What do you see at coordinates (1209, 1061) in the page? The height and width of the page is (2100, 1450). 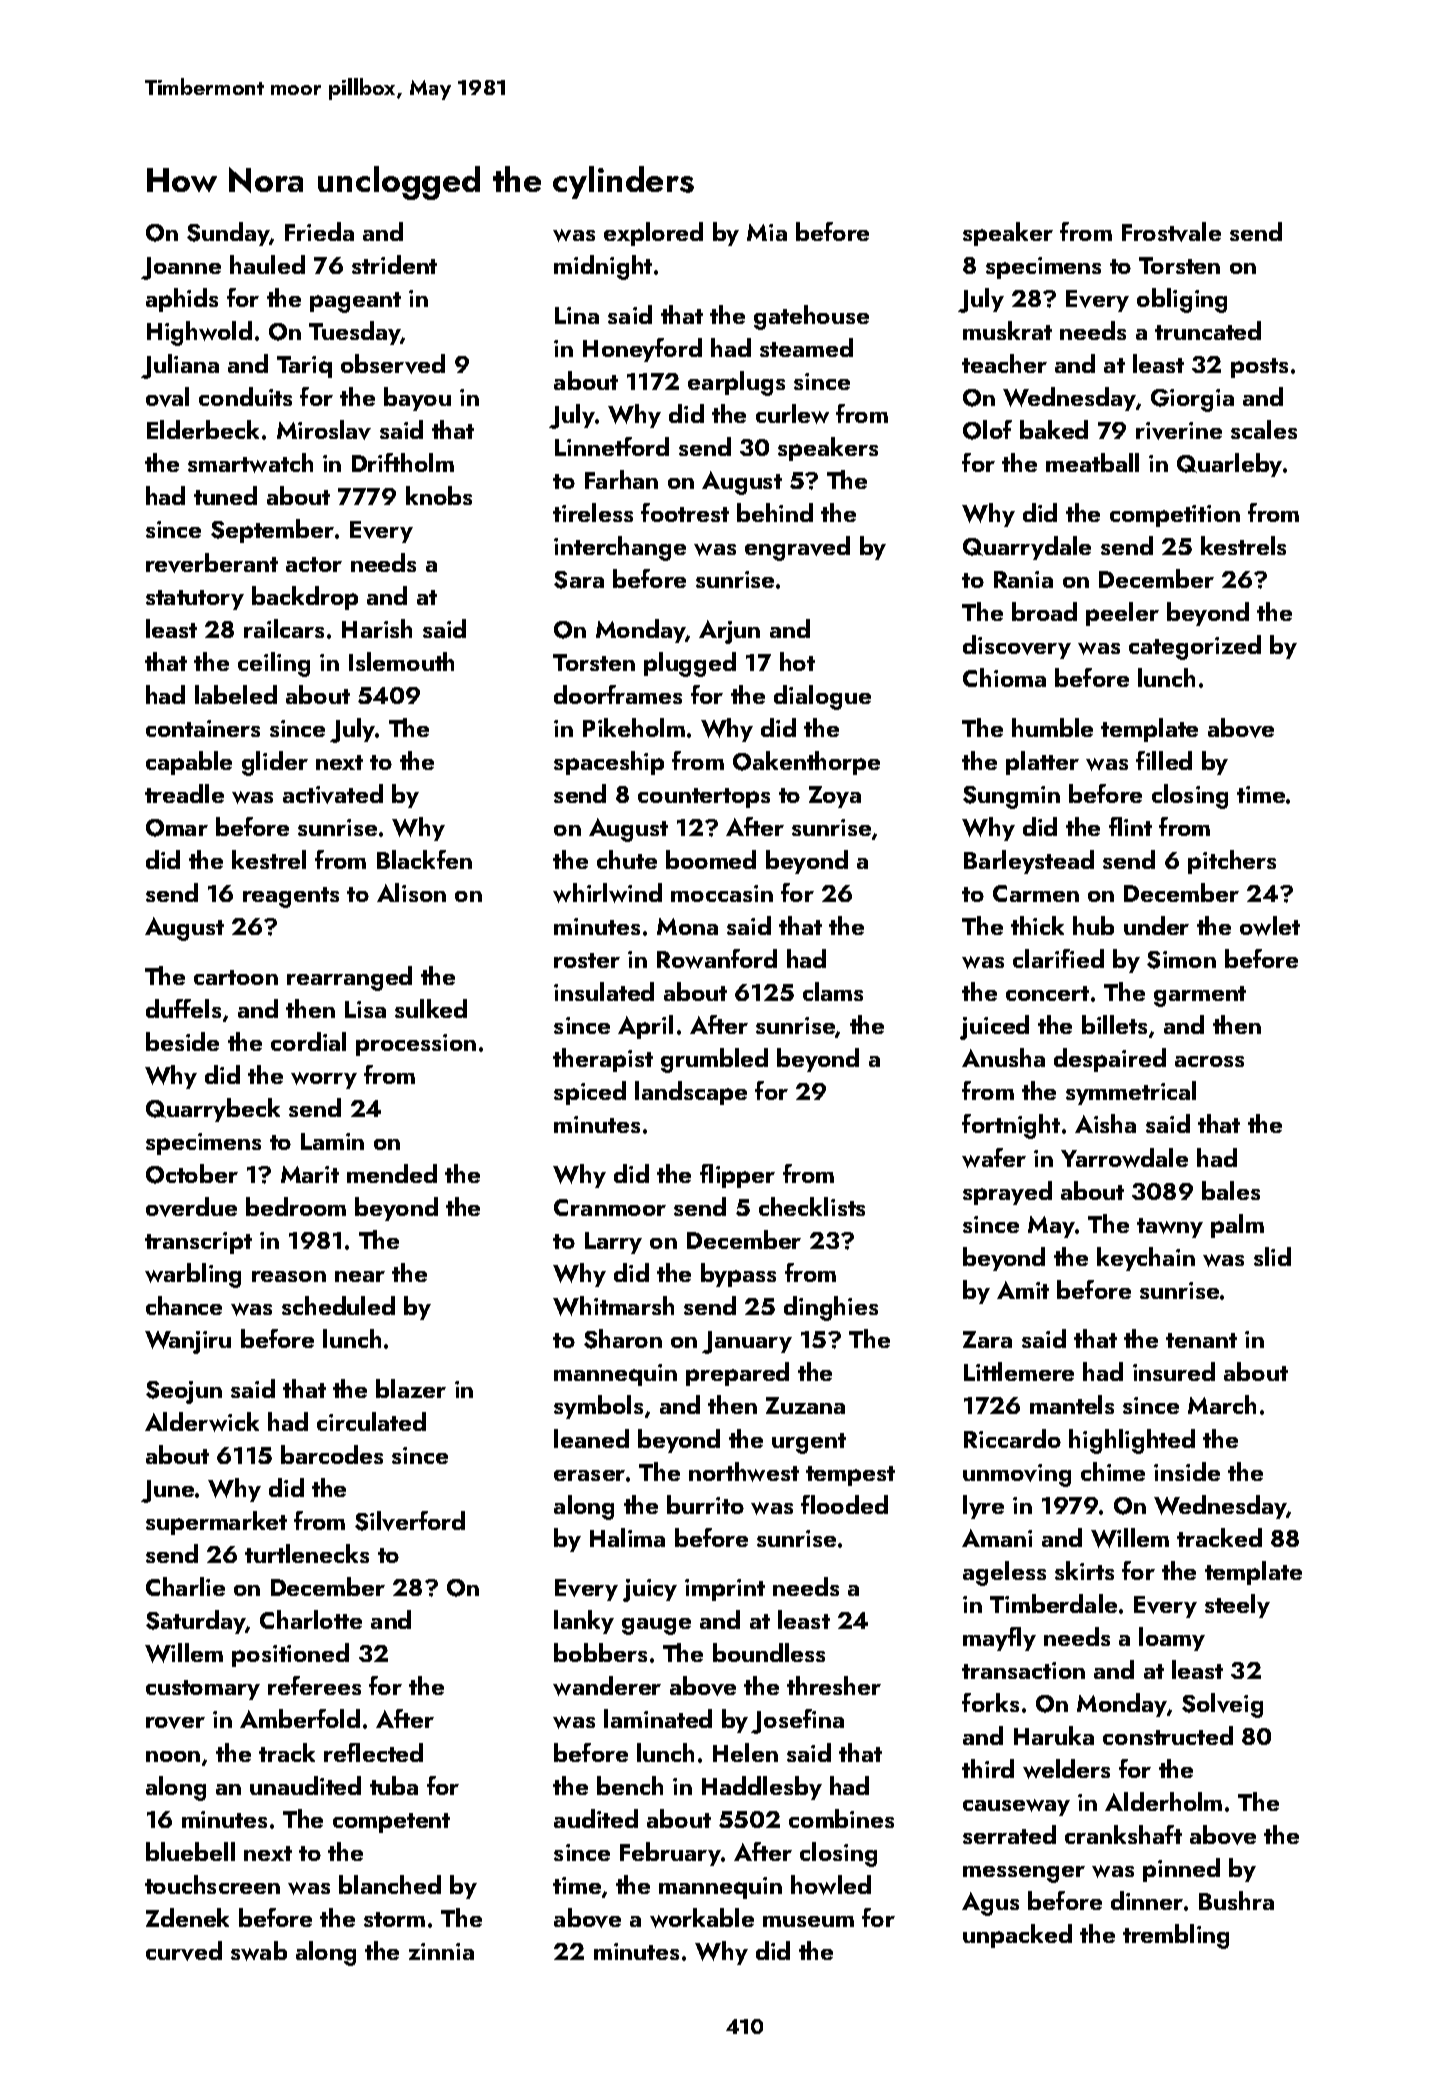 I see `across` at bounding box center [1209, 1061].
